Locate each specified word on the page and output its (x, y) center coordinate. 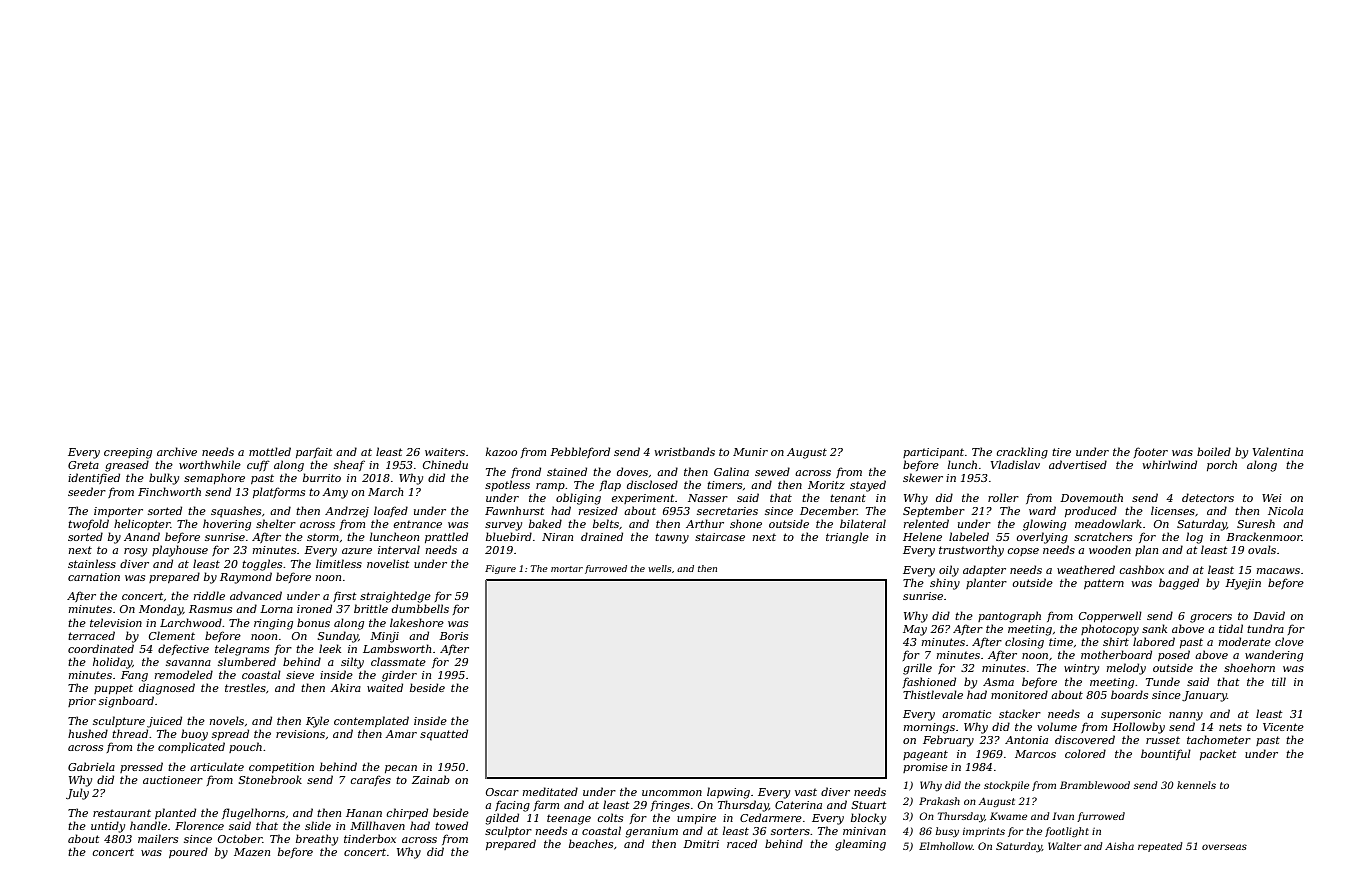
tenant (848, 498)
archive (177, 451)
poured (188, 852)
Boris (453, 636)
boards (1129, 694)
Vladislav (1015, 464)
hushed (88, 733)
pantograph (1009, 617)
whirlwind (1170, 464)
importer (118, 512)
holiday (112, 663)
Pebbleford (580, 452)
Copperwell (1110, 616)
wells (659, 568)
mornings (929, 728)
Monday (161, 610)
